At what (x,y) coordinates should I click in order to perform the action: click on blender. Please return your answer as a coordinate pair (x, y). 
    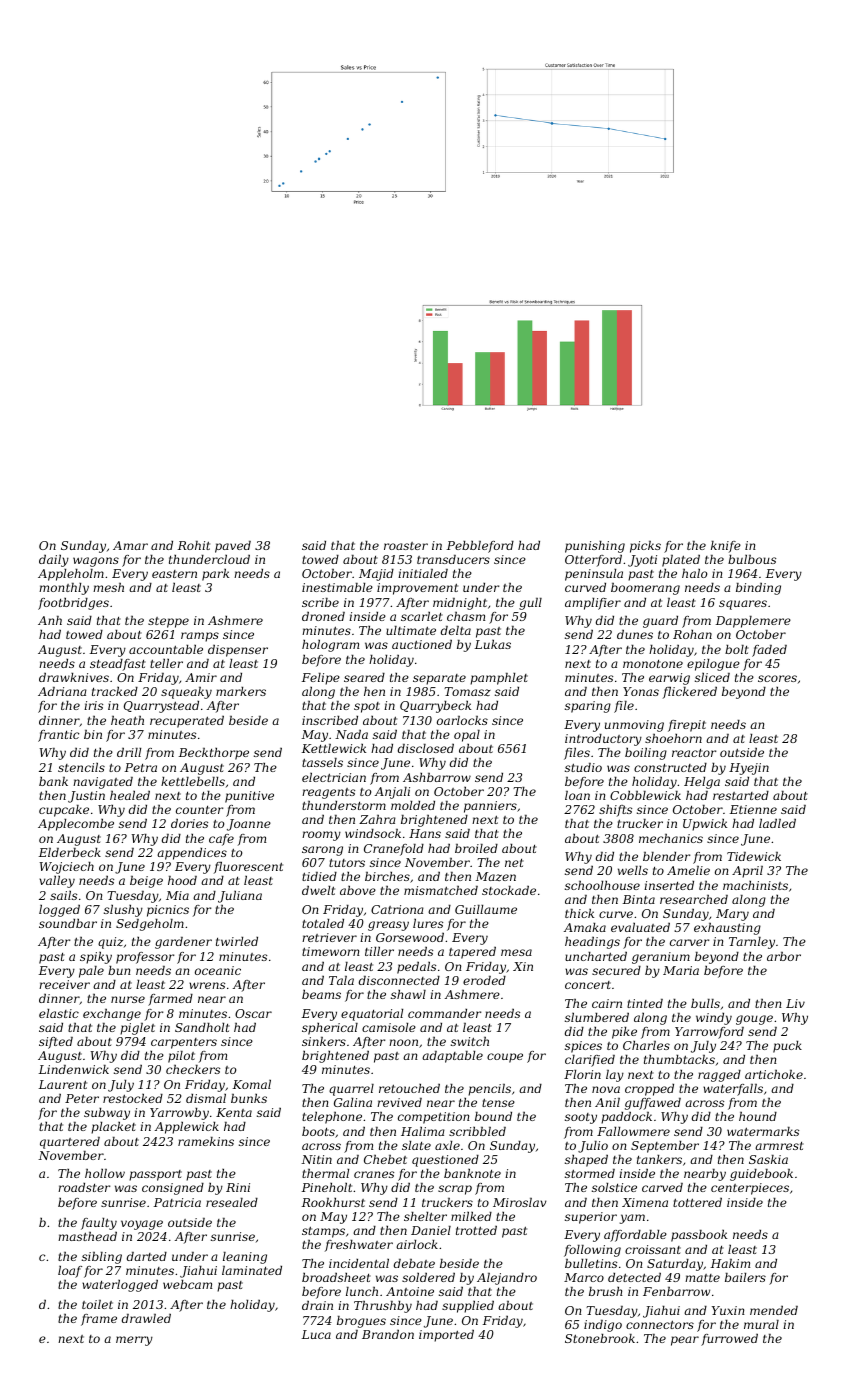
    Looking at the image, I should click on (666, 856).
